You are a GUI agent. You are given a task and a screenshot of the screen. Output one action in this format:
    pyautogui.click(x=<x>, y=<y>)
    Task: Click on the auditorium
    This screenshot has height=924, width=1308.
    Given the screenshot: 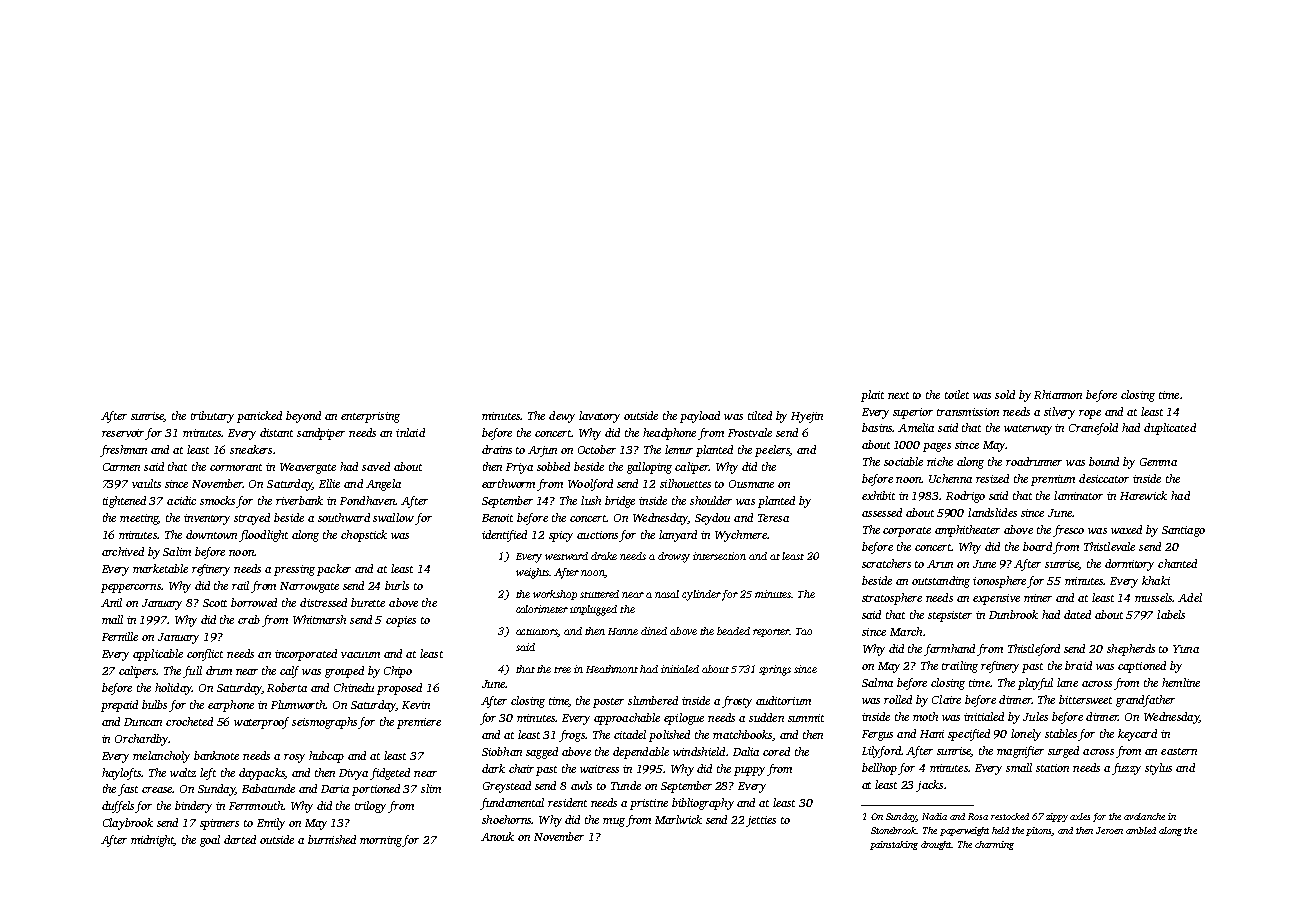 What is the action you would take?
    pyautogui.click(x=783, y=700)
